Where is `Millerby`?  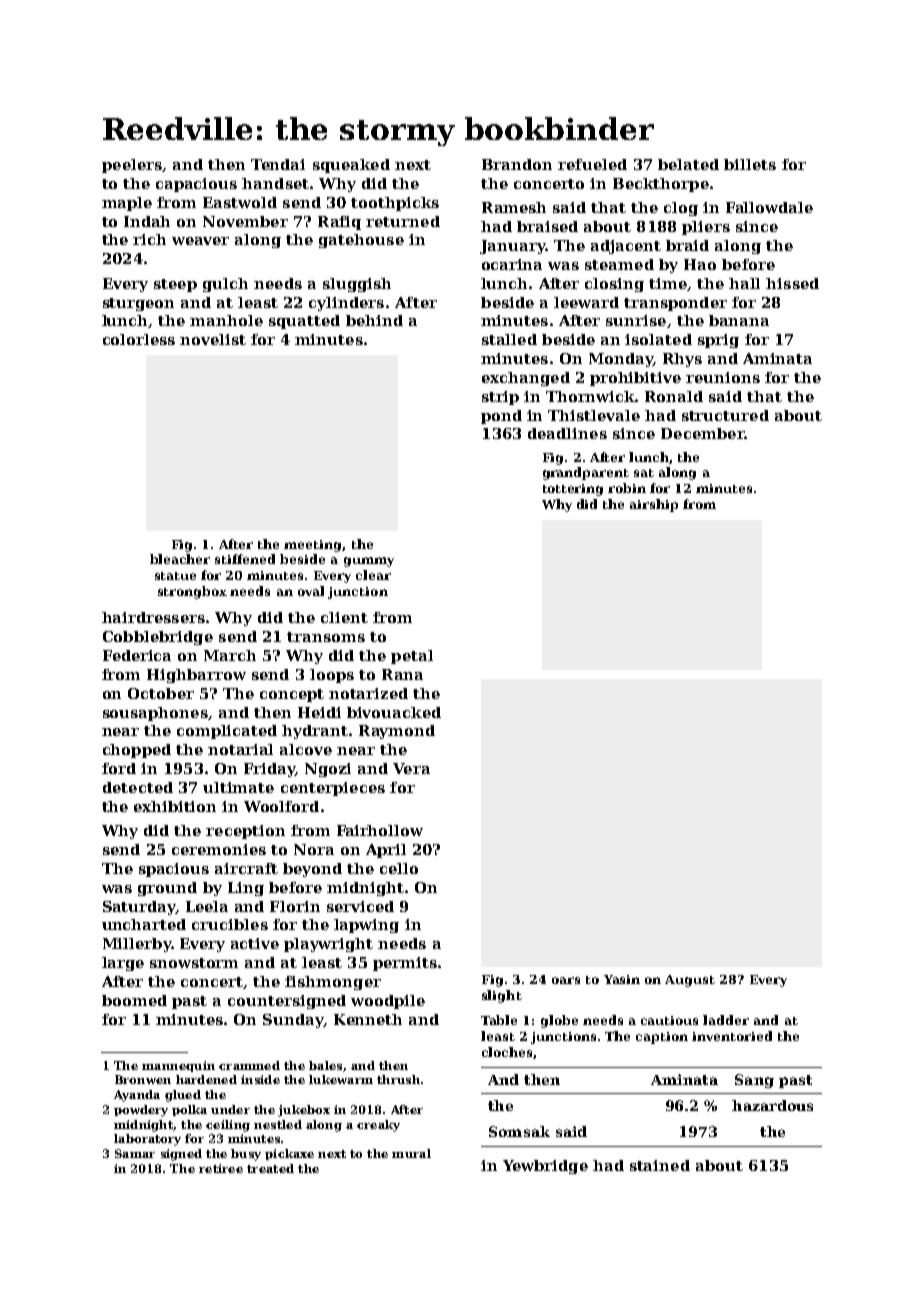 Millerby is located at coordinates (137, 945).
